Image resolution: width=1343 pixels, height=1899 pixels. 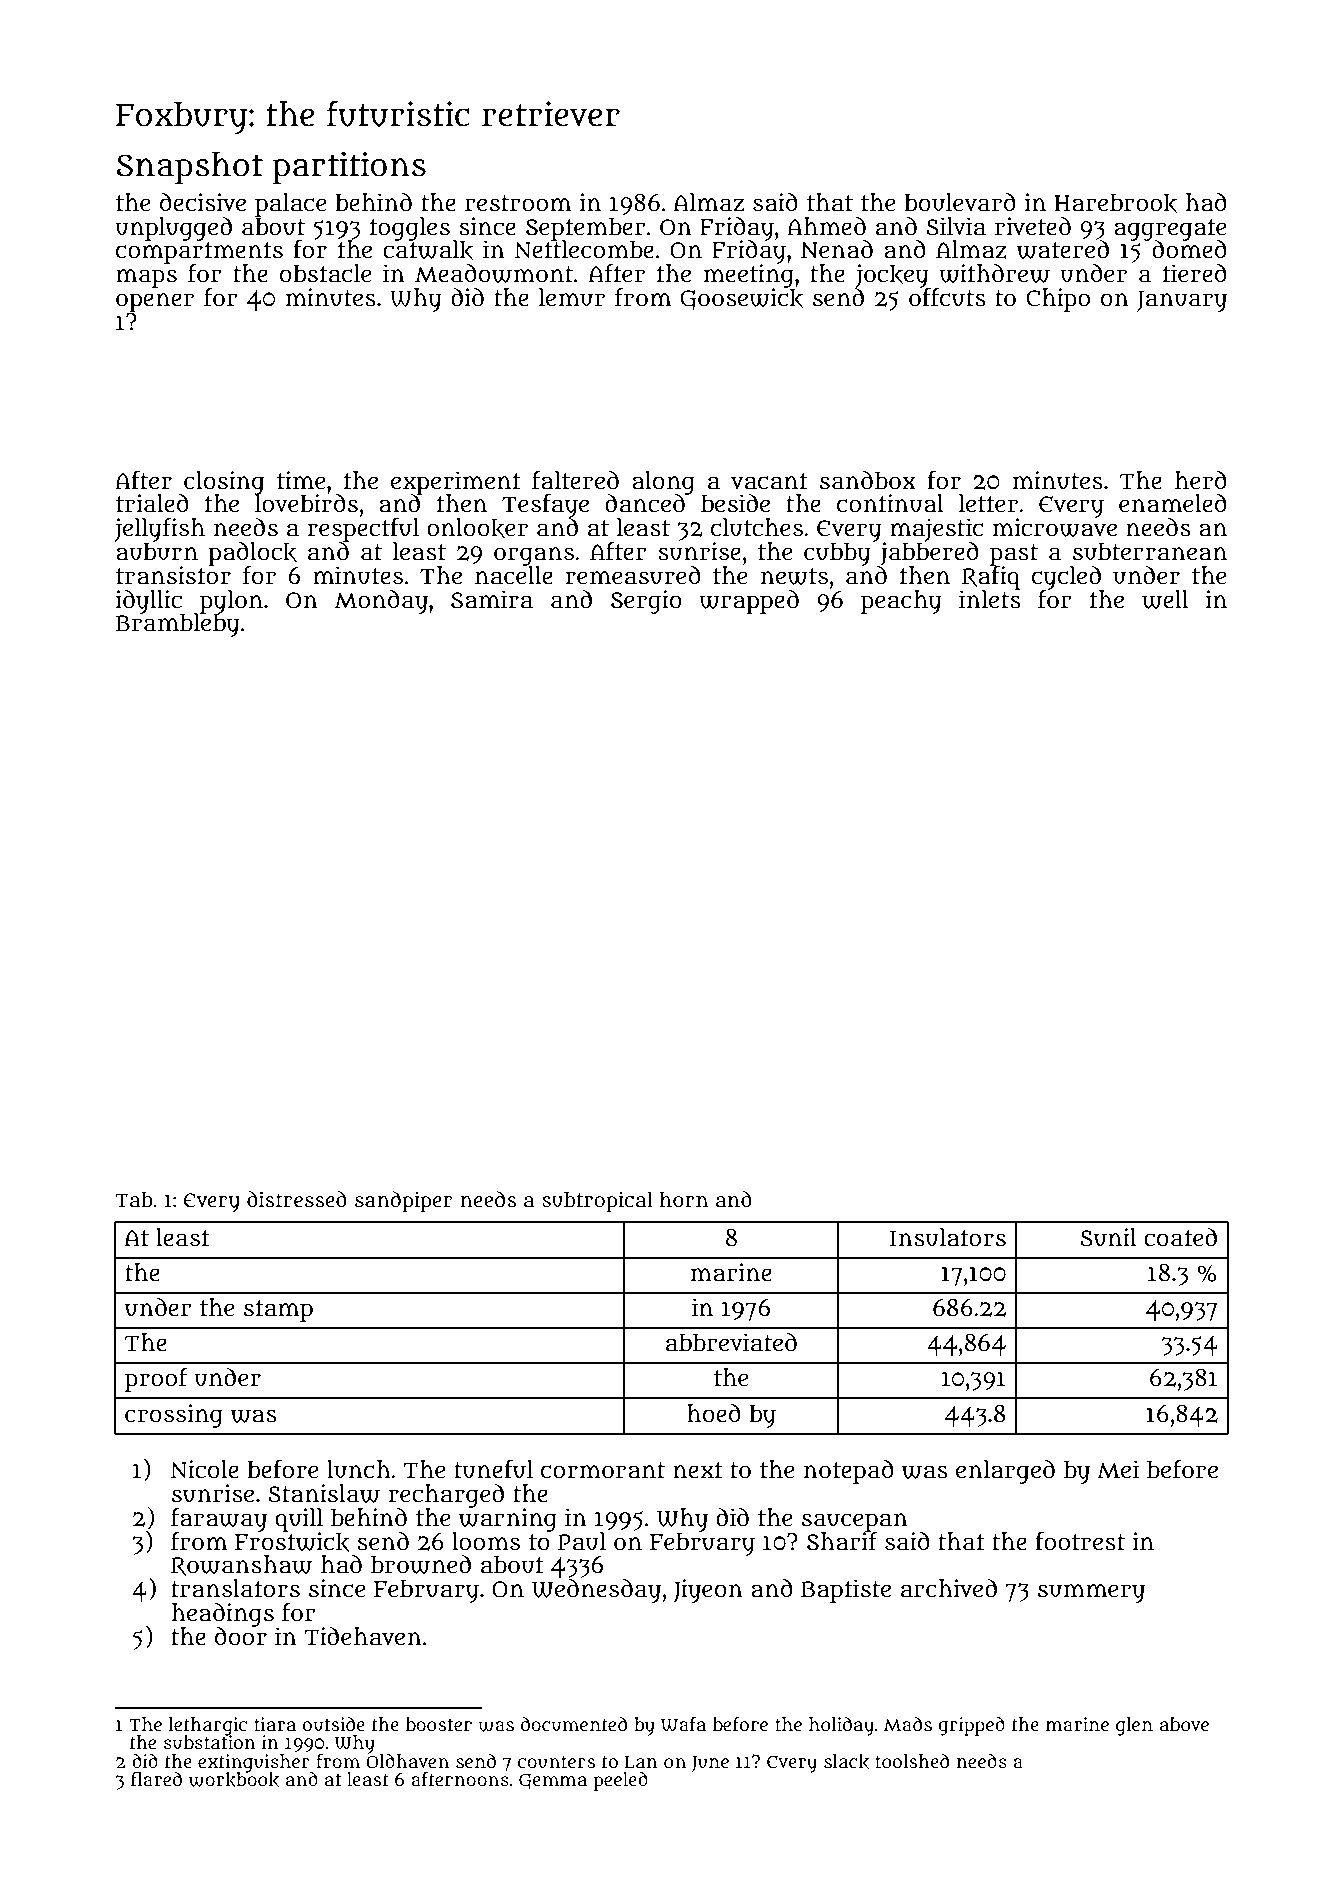 What do you see at coordinates (325, 273) in the screenshot?
I see `obstacle` at bounding box center [325, 273].
